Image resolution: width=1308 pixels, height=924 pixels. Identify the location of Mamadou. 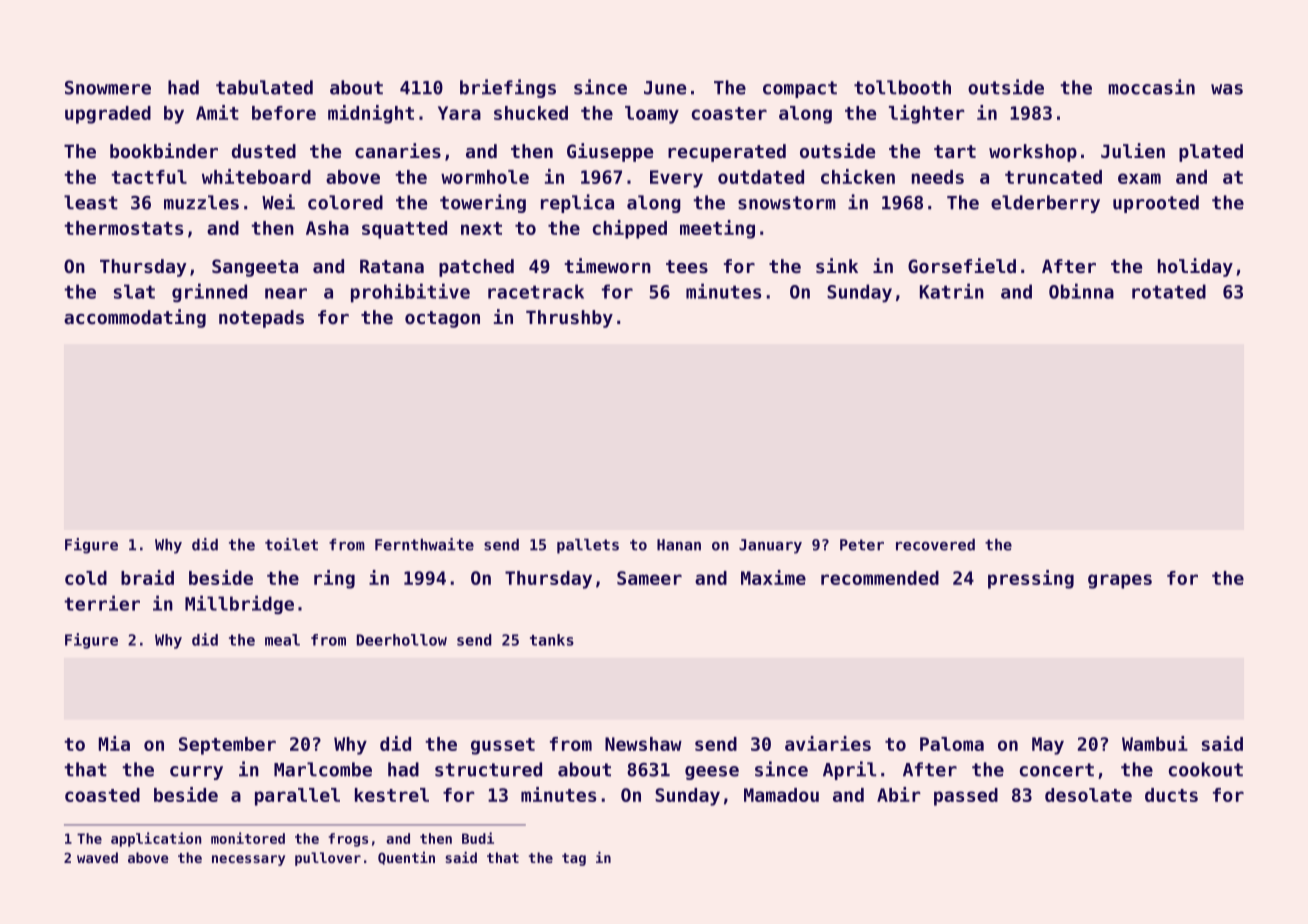
(781, 795).
